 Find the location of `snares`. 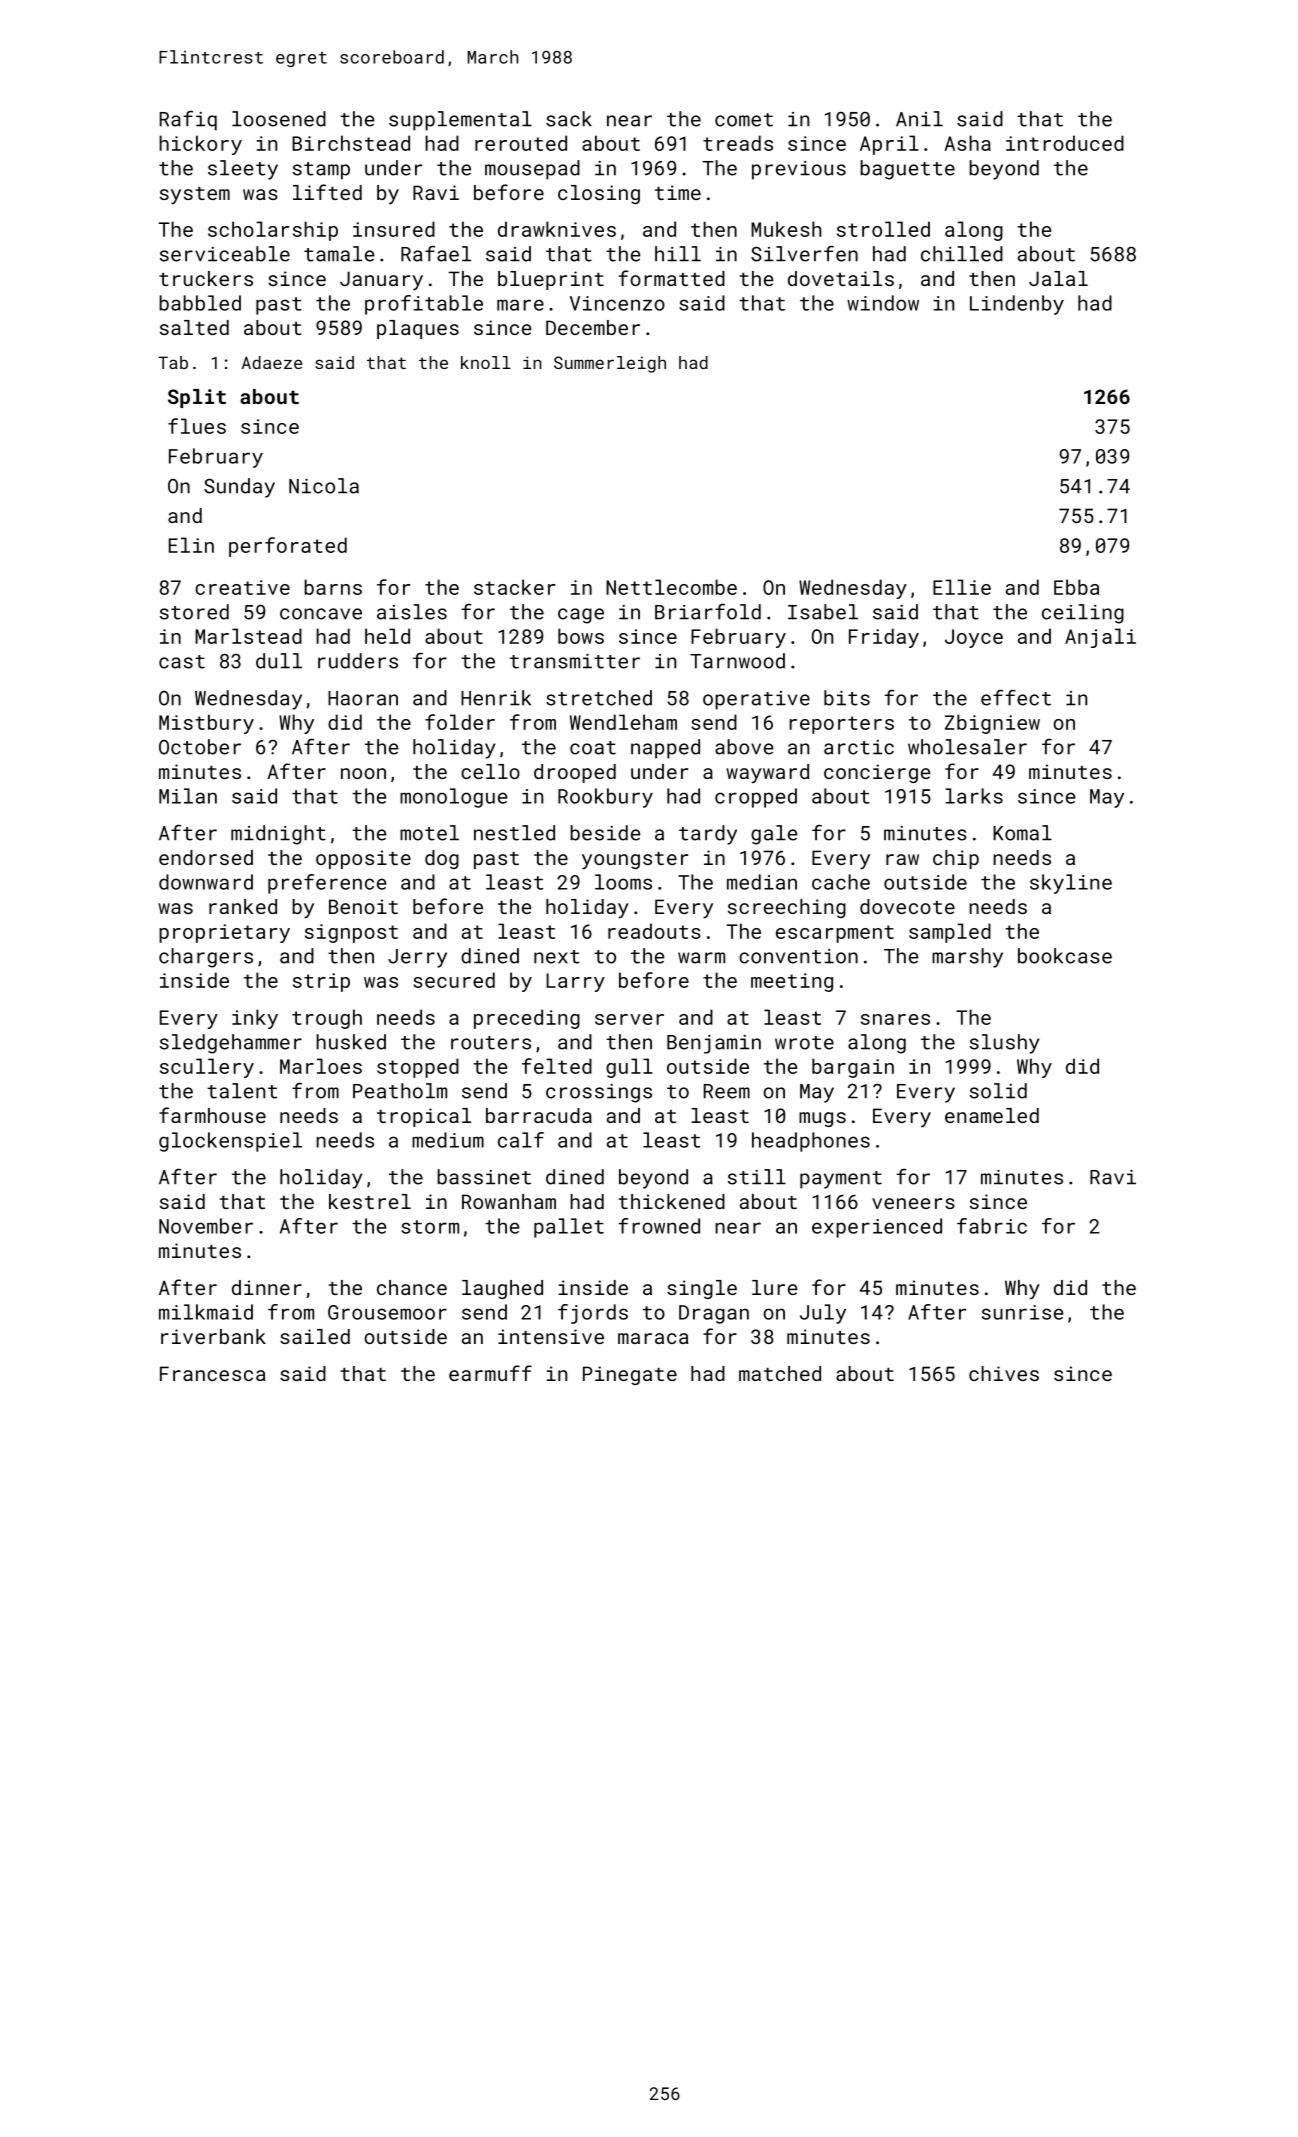

snares is located at coordinates (895, 1019).
